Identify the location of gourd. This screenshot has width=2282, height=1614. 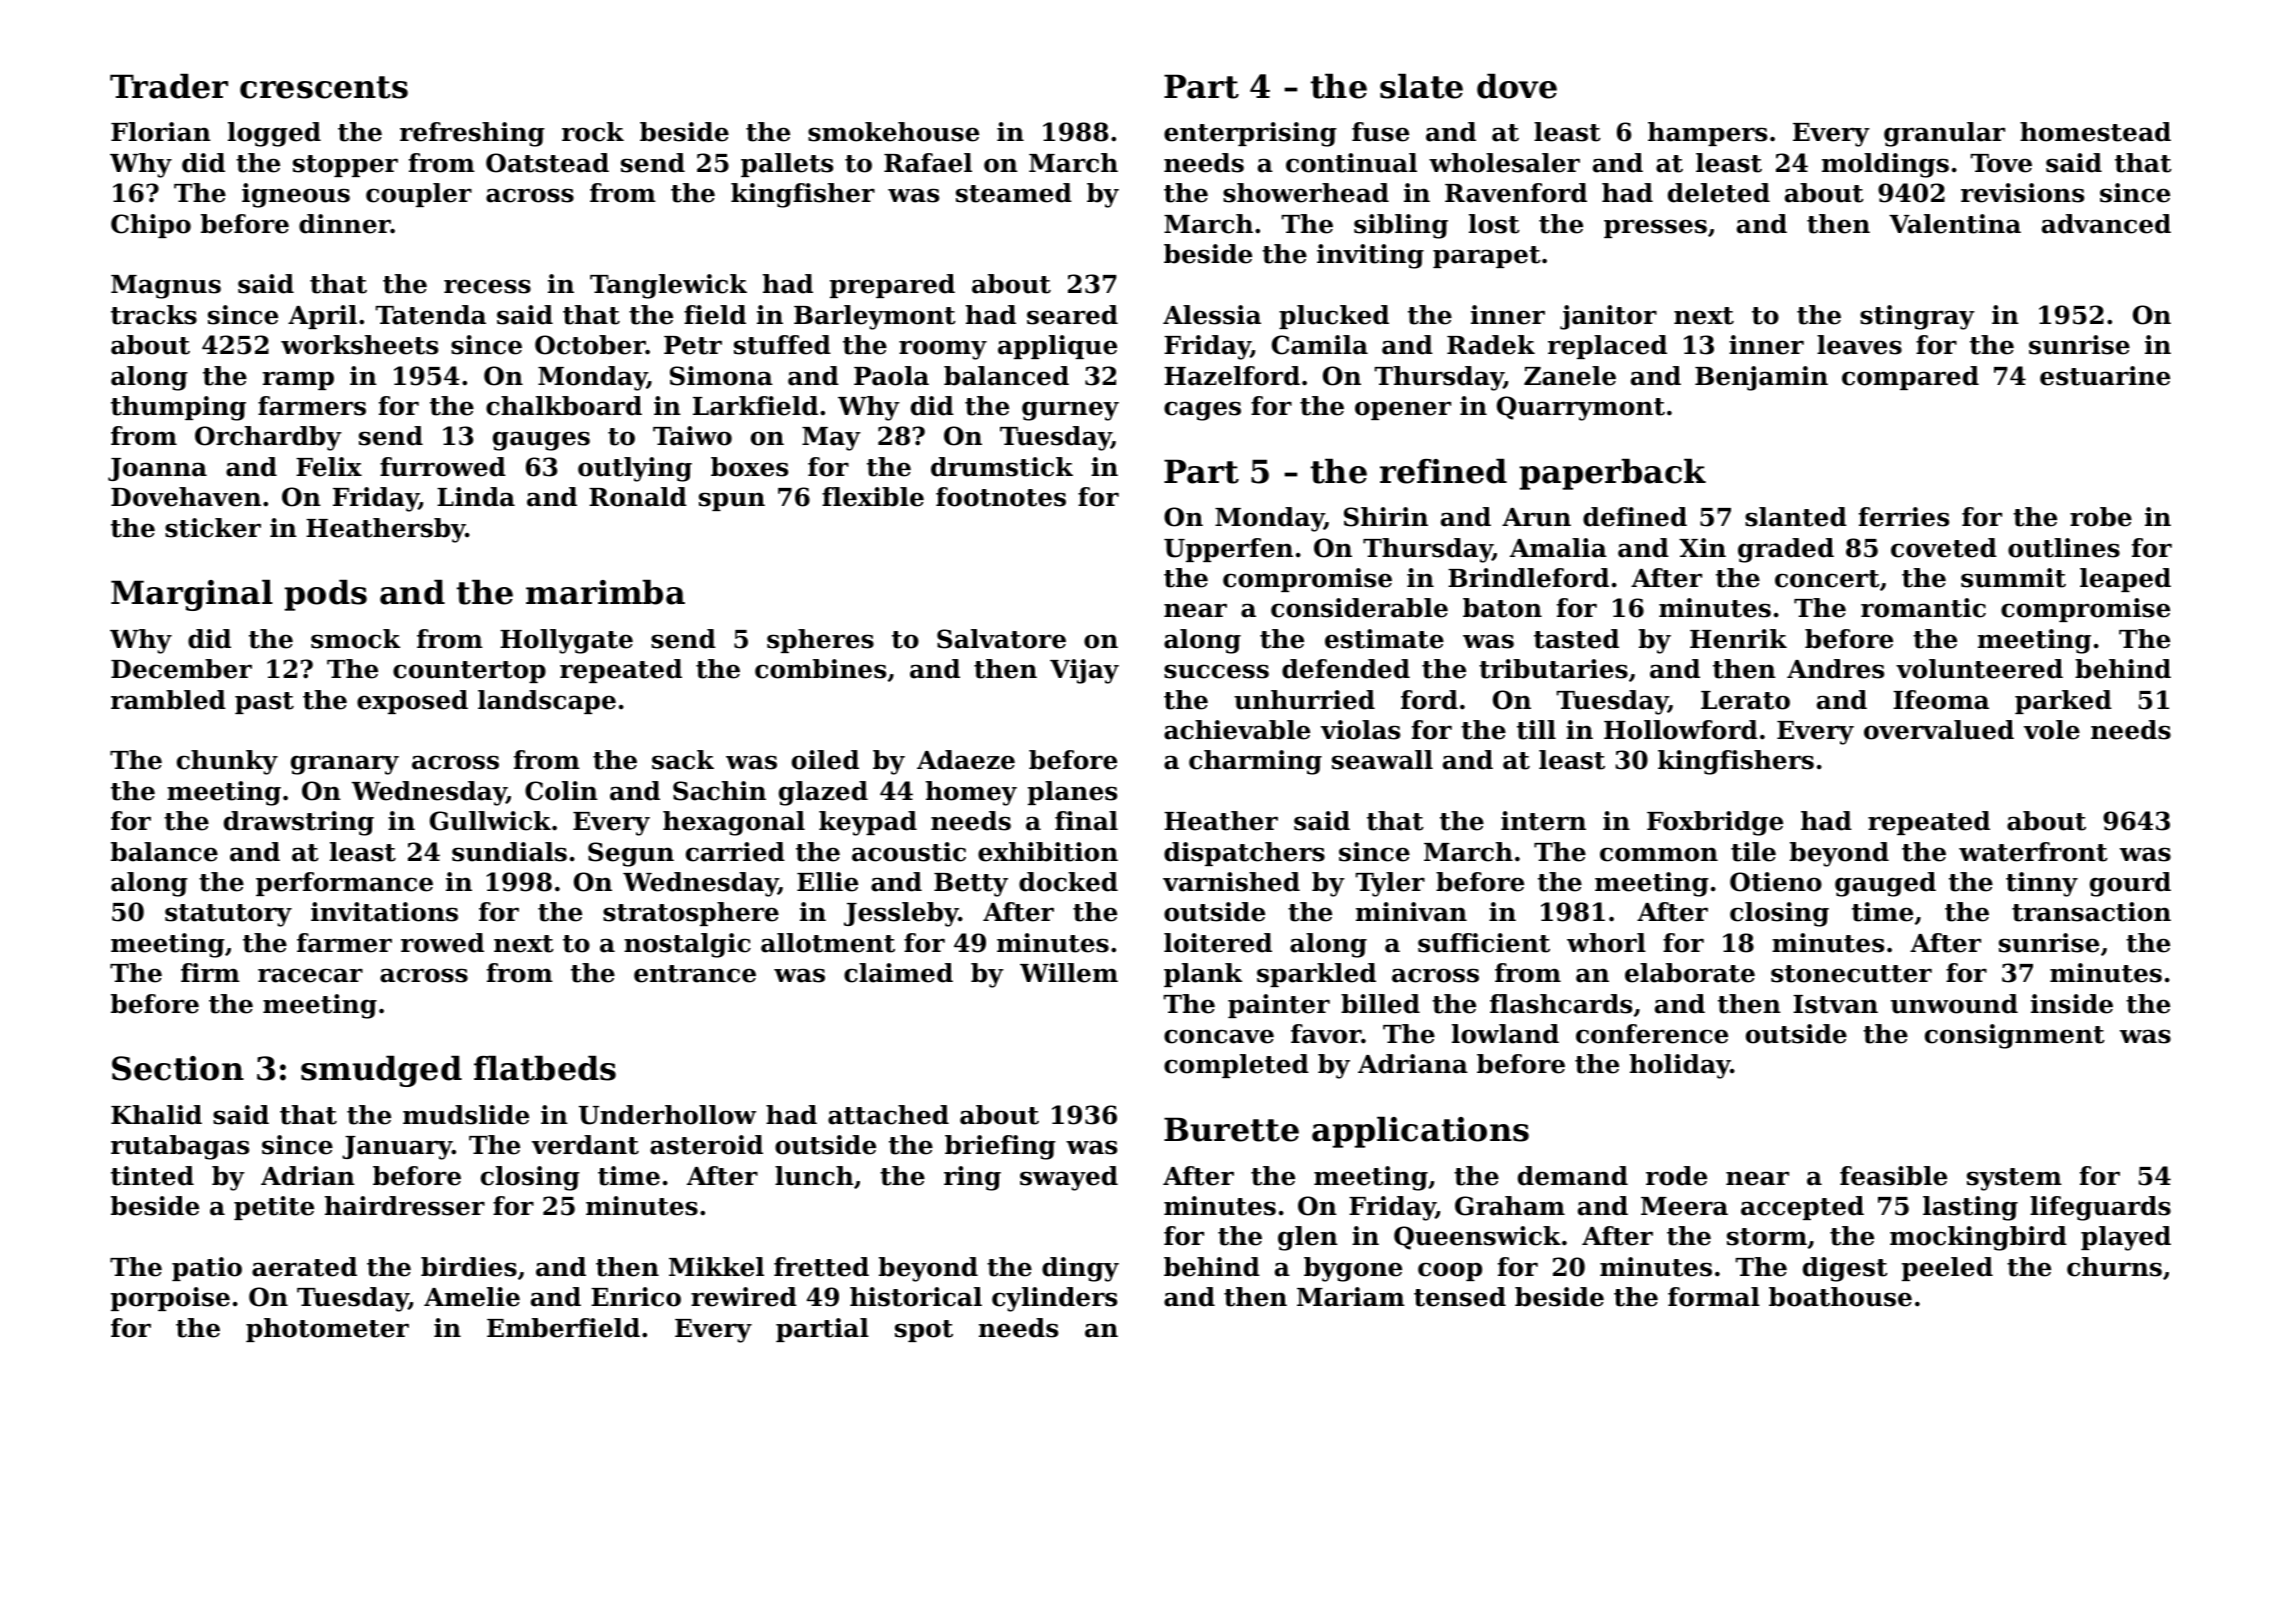
(2130, 884).
